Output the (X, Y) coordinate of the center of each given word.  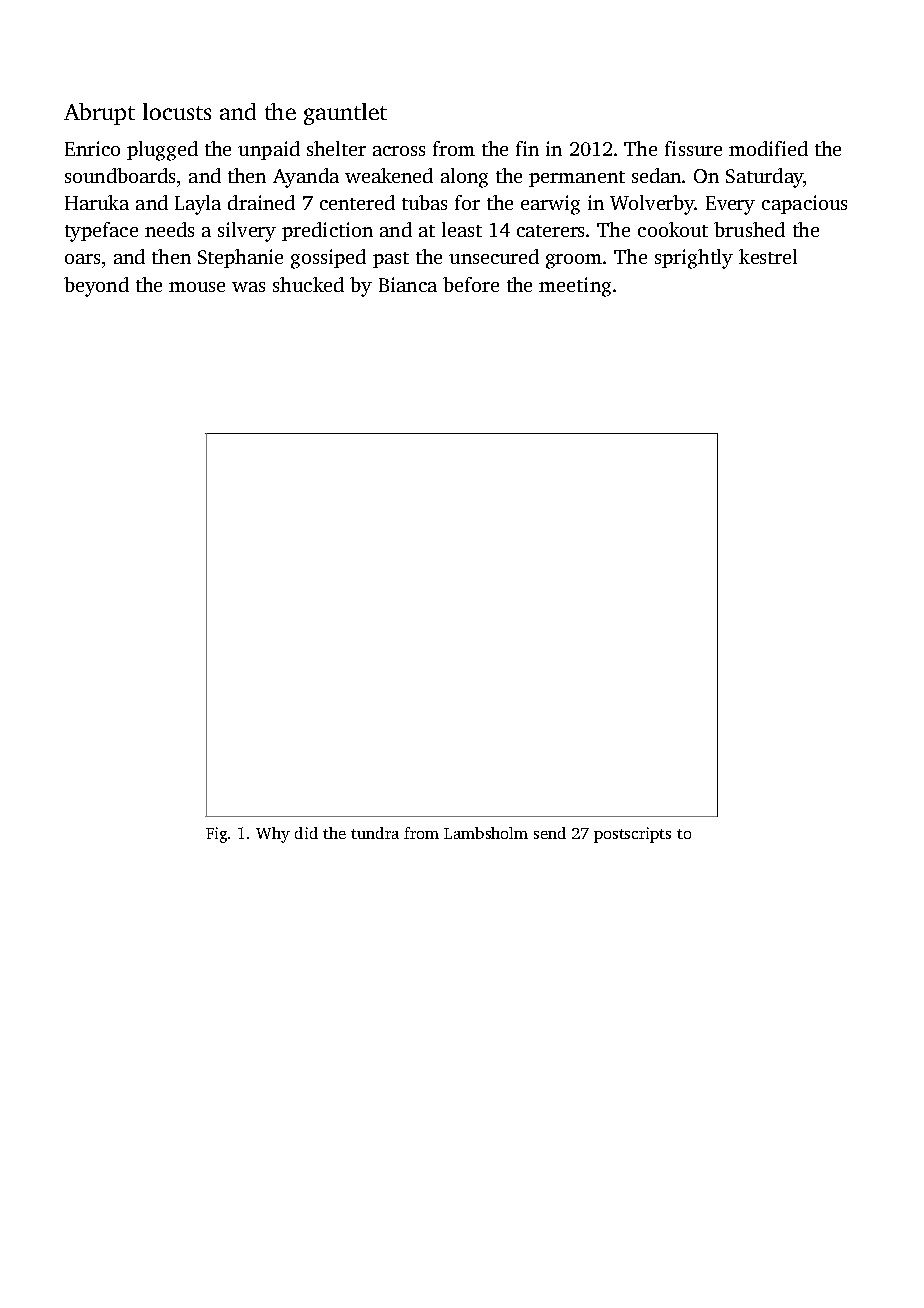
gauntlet (345, 114)
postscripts (632, 835)
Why (273, 835)
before (471, 284)
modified (768, 148)
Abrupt (99, 114)
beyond (96, 287)
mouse (197, 287)
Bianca (408, 284)
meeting (575, 287)
